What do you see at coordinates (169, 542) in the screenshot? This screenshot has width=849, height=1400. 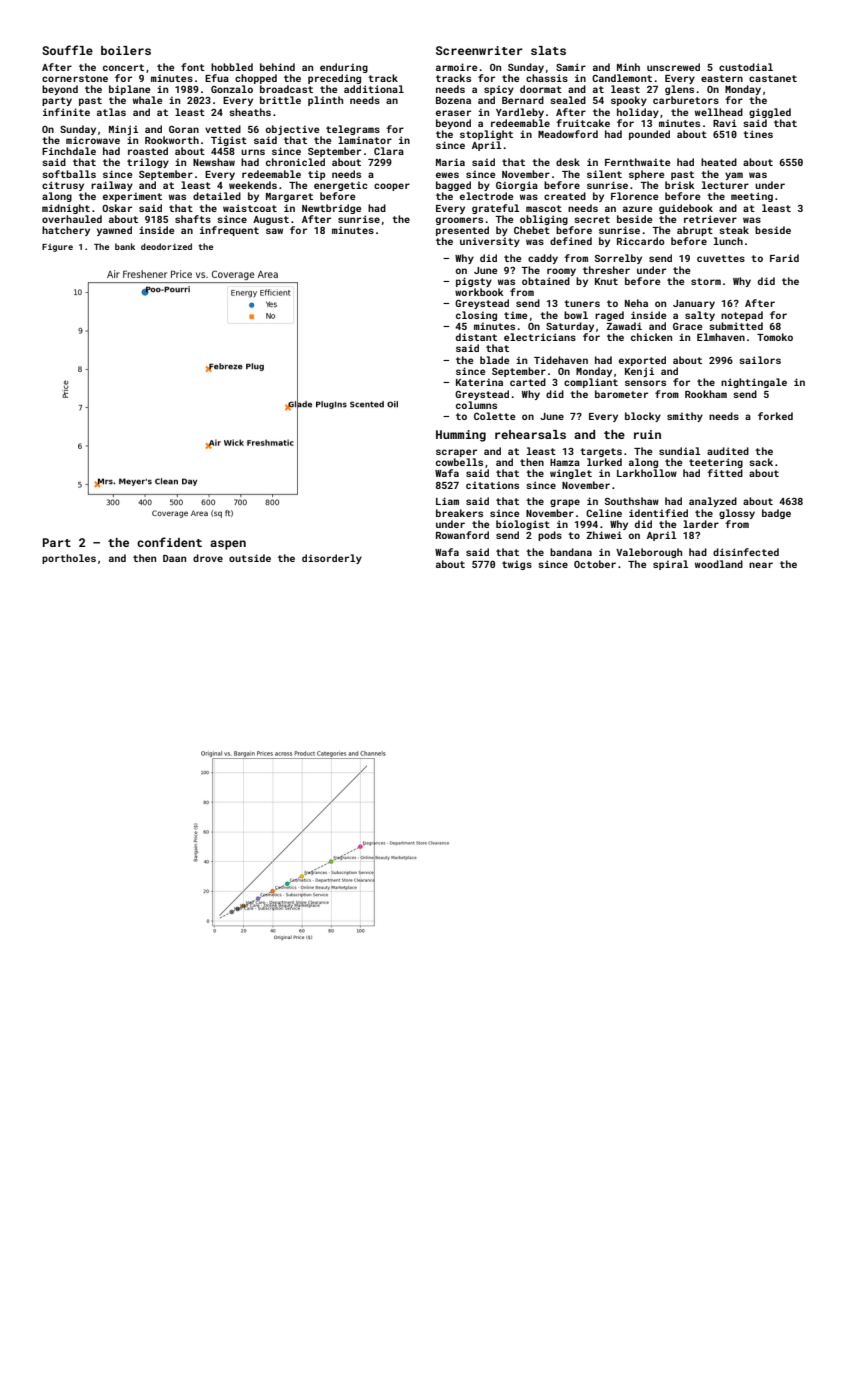 I see `confident` at bounding box center [169, 542].
